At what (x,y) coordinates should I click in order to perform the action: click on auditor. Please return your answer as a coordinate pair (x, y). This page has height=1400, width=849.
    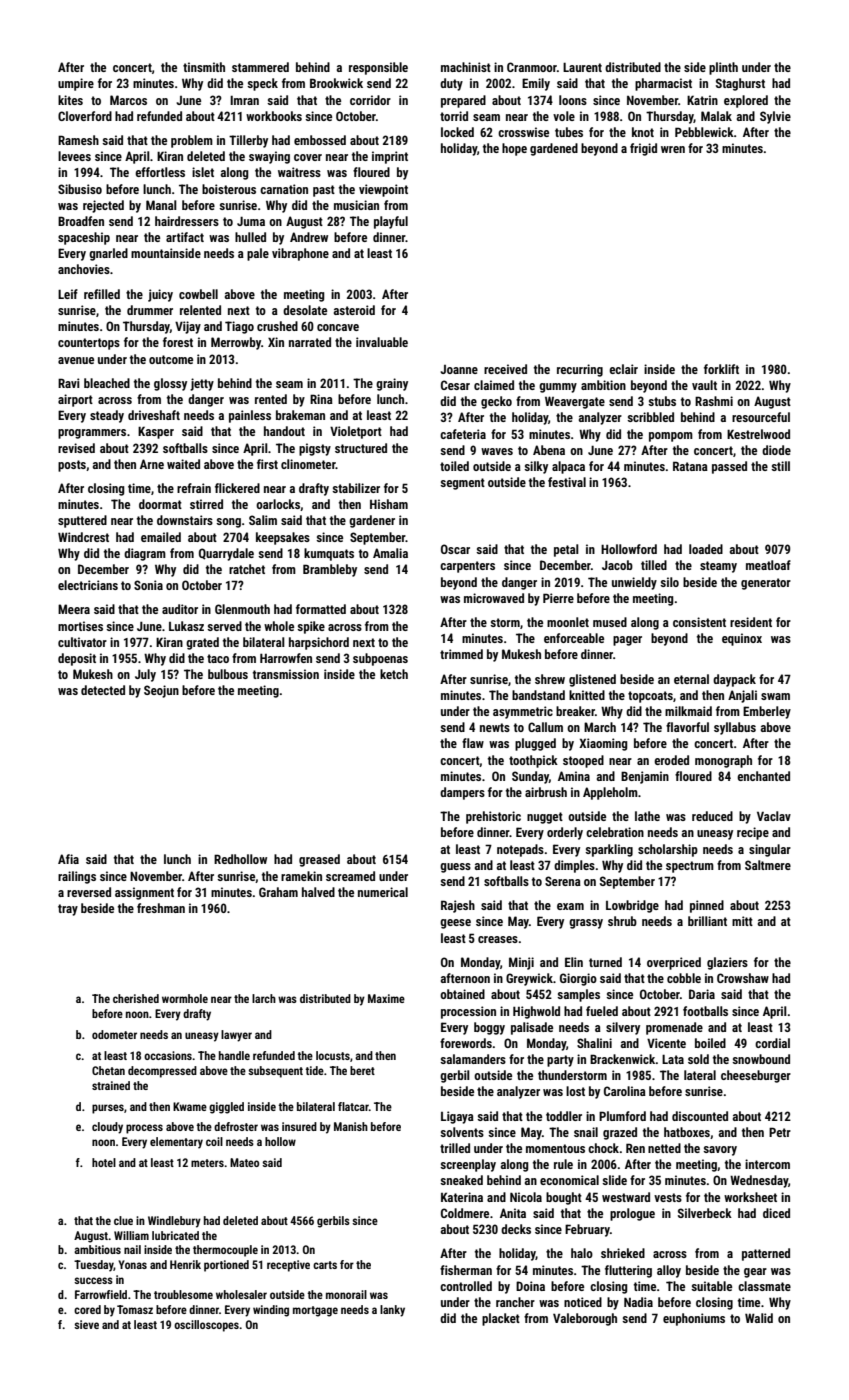
    Looking at the image, I should click on (180, 609).
